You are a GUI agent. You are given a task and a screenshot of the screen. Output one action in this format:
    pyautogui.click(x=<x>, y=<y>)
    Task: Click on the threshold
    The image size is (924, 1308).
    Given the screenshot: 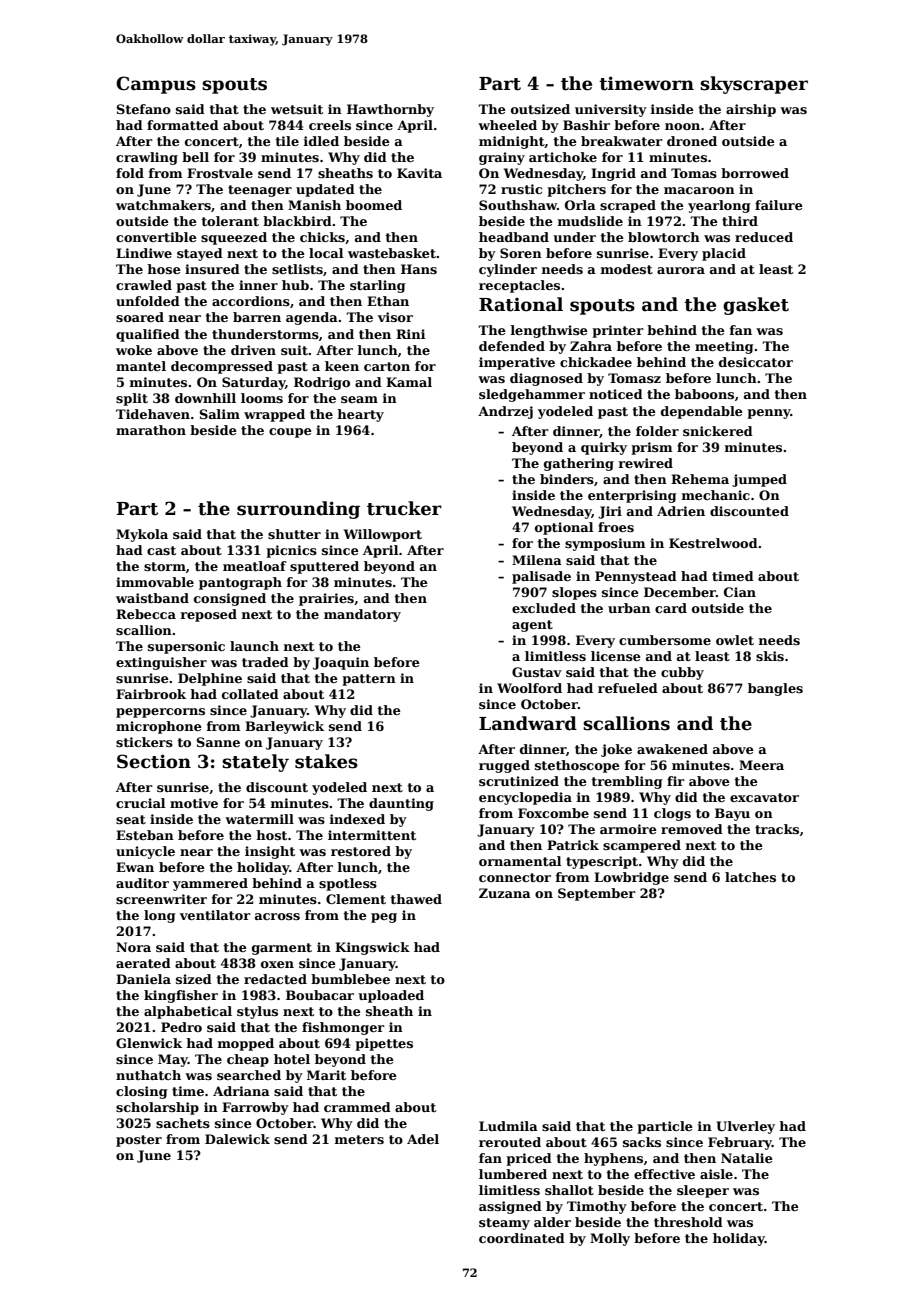 What is the action you would take?
    pyautogui.click(x=688, y=1222)
